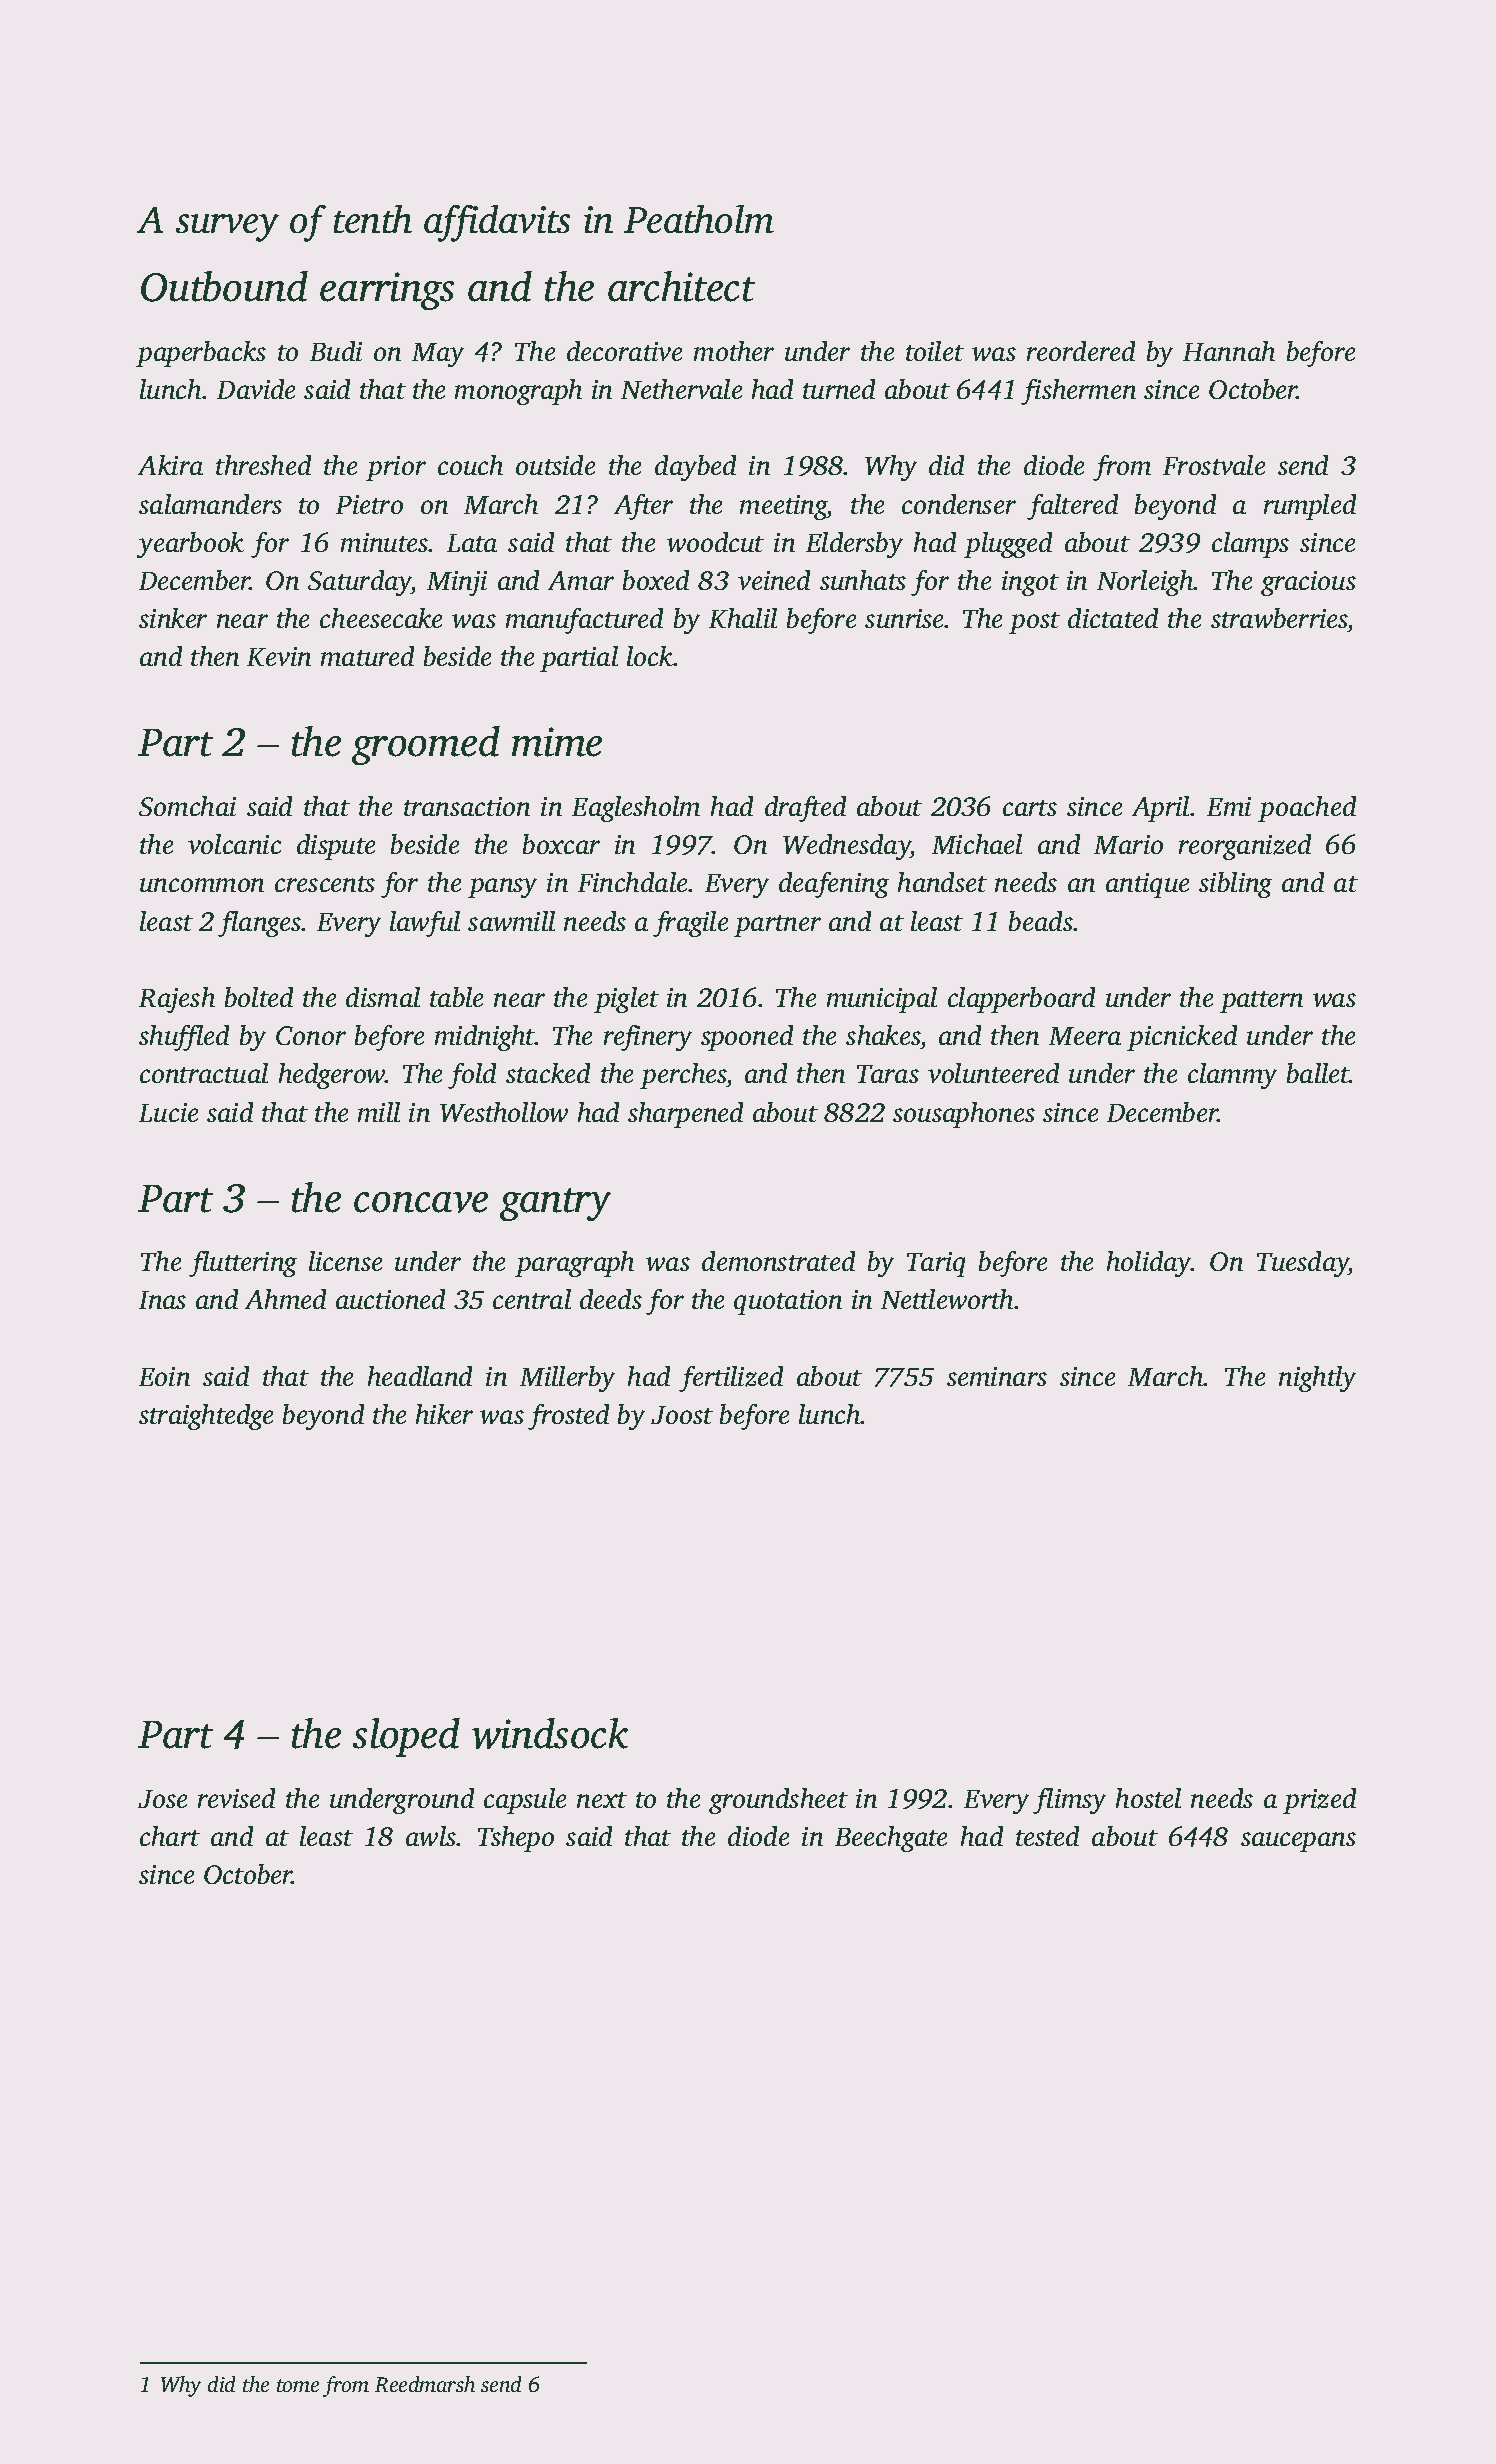 This image has height=2464, width=1496. I want to click on hedgerow, so click(332, 1076).
